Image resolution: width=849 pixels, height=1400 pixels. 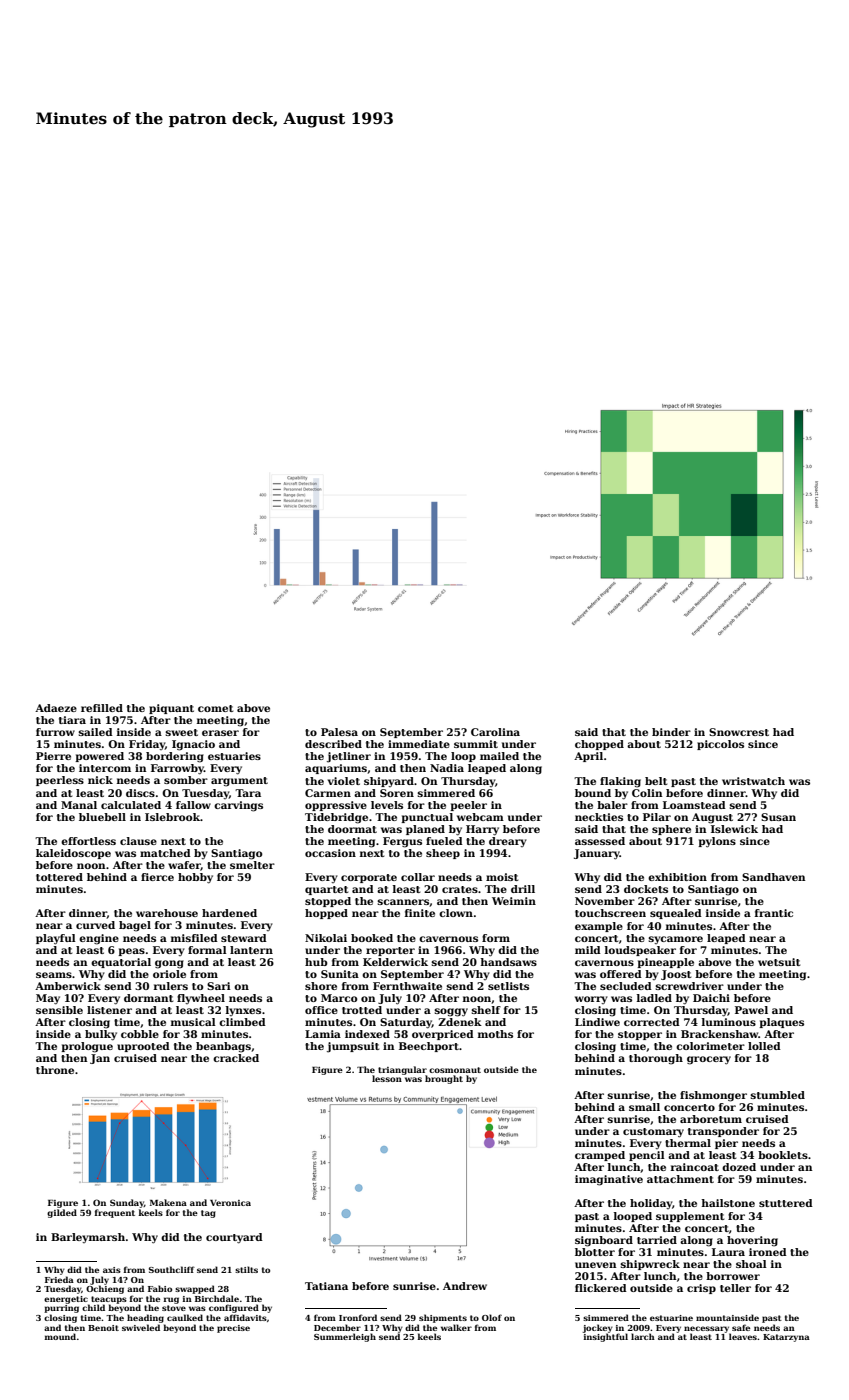 I want to click on Manal, so click(x=79, y=805).
